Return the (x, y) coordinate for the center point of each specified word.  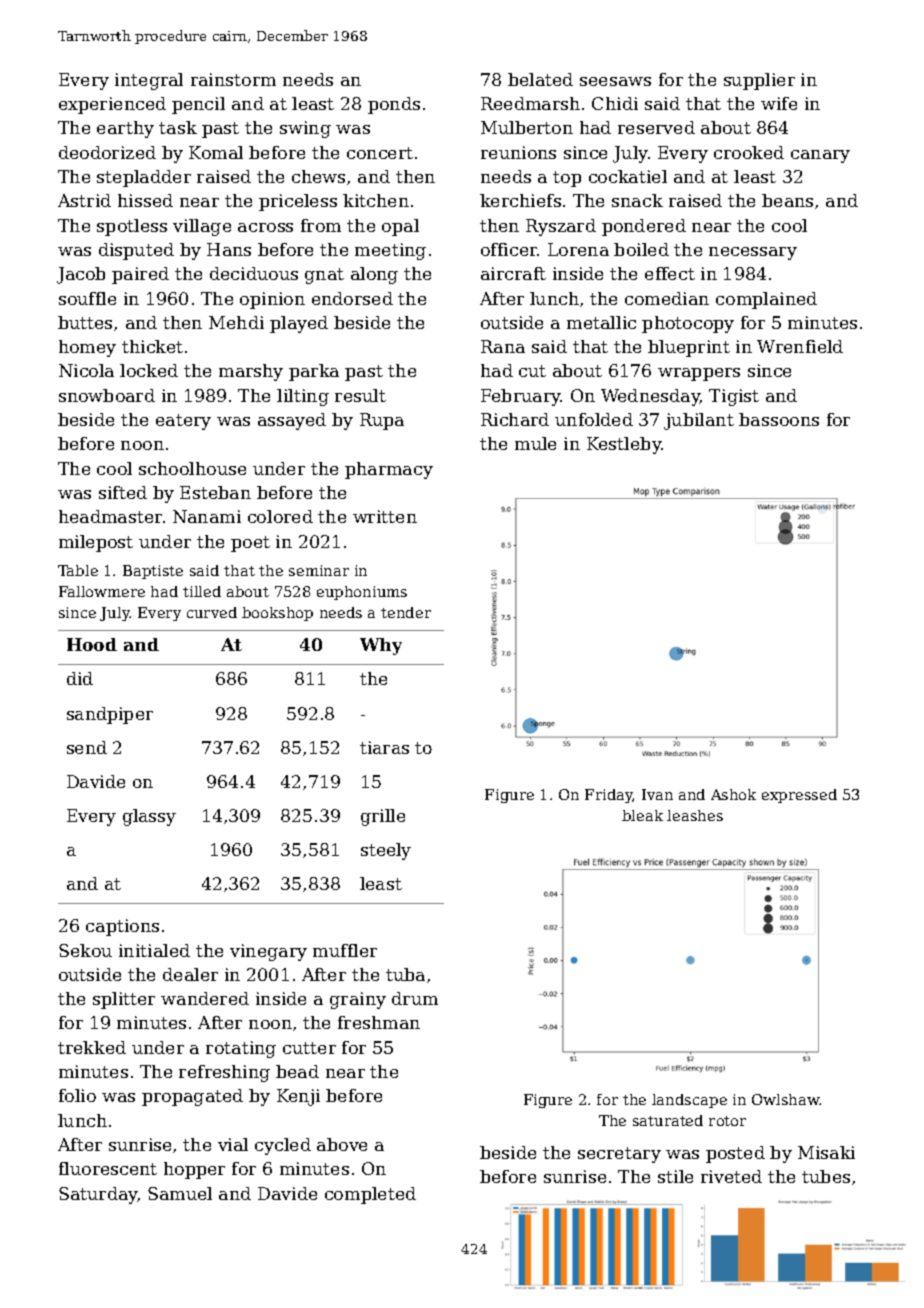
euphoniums (362, 593)
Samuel (180, 1193)
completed (370, 1195)
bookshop (277, 614)
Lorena (578, 249)
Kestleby (624, 445)
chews (318, 176)
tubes (826, 1176)
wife (779, 103)
